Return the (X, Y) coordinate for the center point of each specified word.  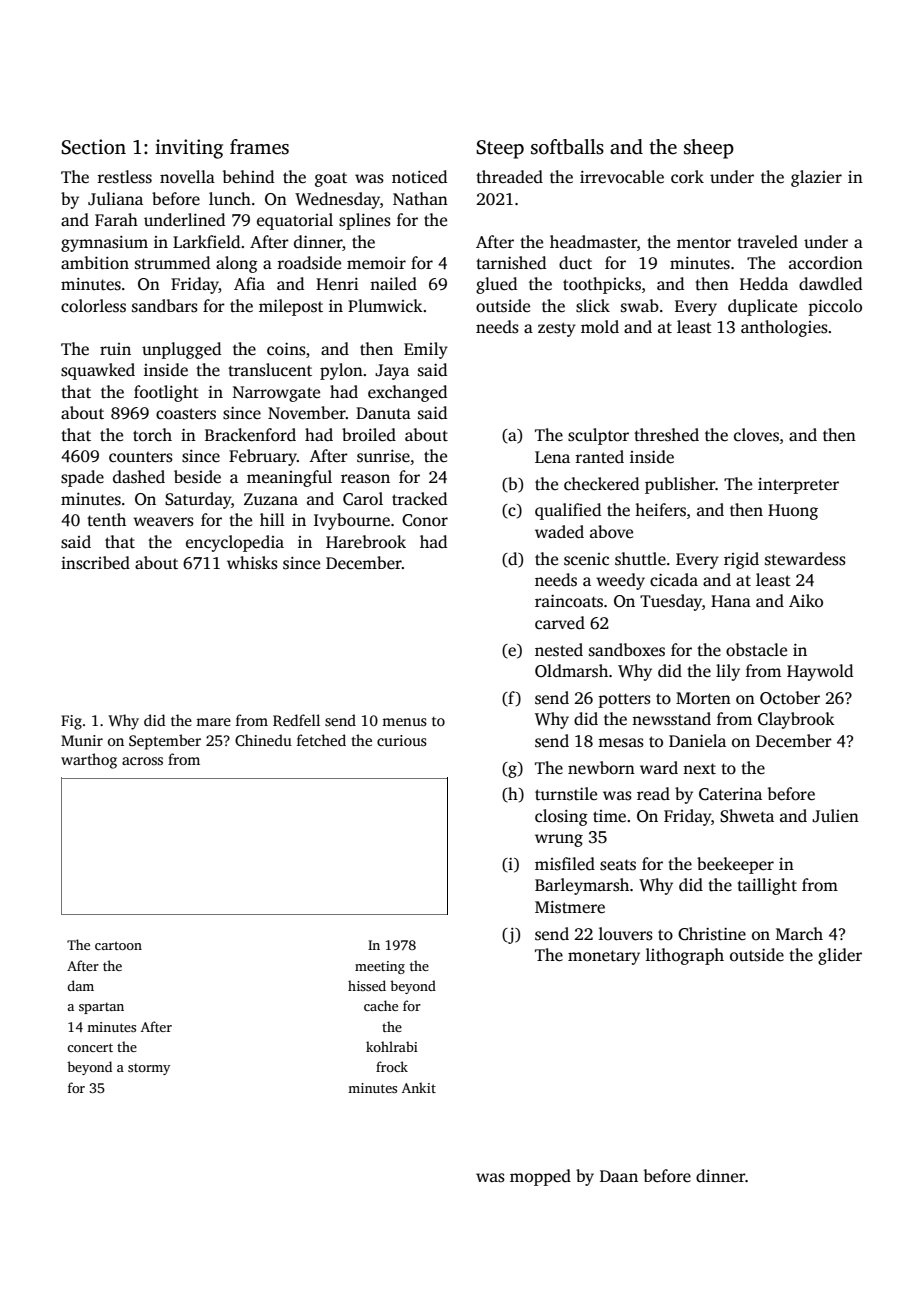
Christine (712, 934)
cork (687, 177)
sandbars (165, 306)
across (142, 761)
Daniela (697, 740)
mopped (540, 1177)
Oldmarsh (571, 671)
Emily (426, 350)
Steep (500, 149)
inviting (189, 149)
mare (213, 722)
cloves (756, 435)
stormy (149, 1069)
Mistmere (570, 907)
